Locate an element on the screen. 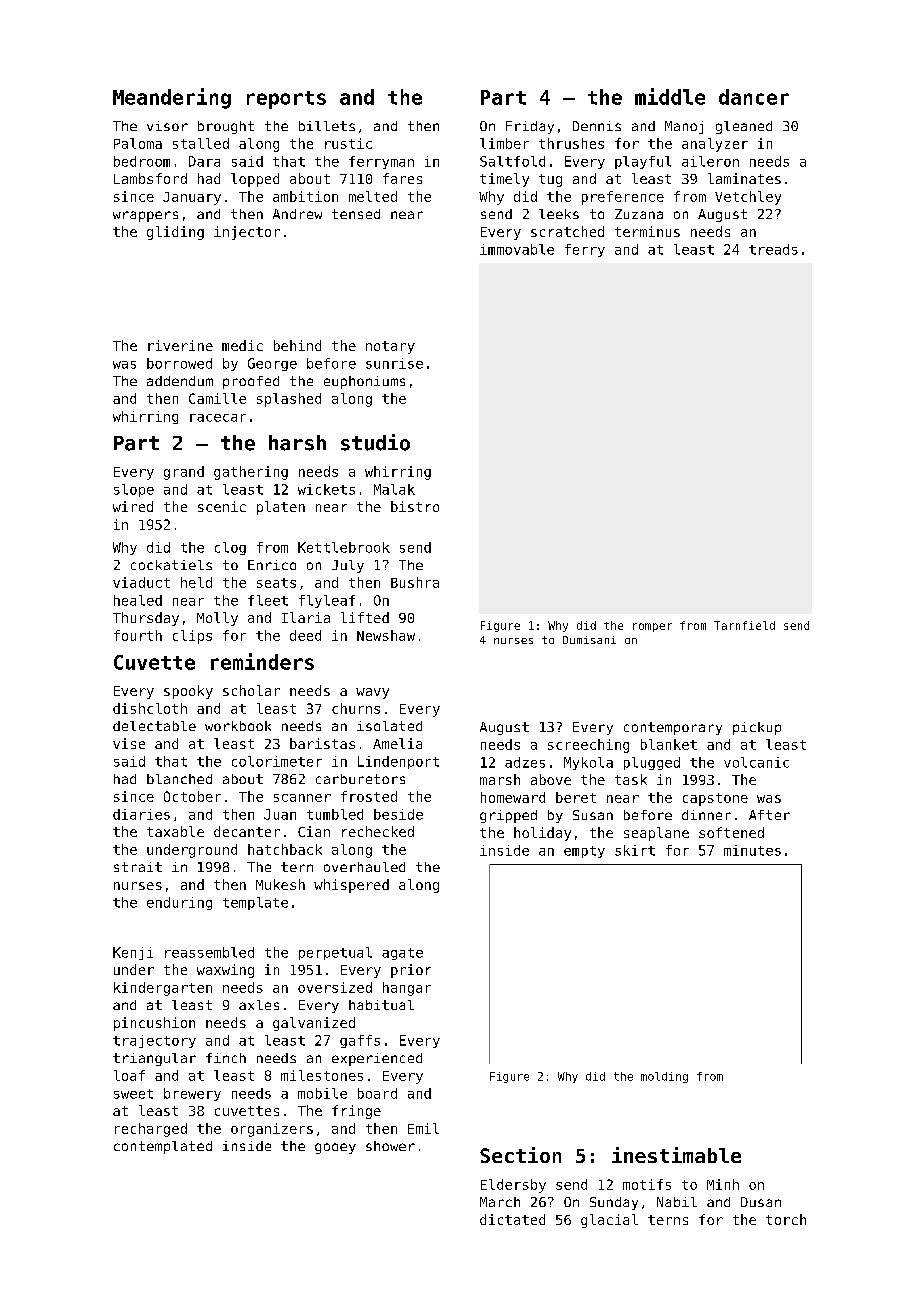 The image size is (924, 1308). Paloma is located at coordinates (138, 143).
